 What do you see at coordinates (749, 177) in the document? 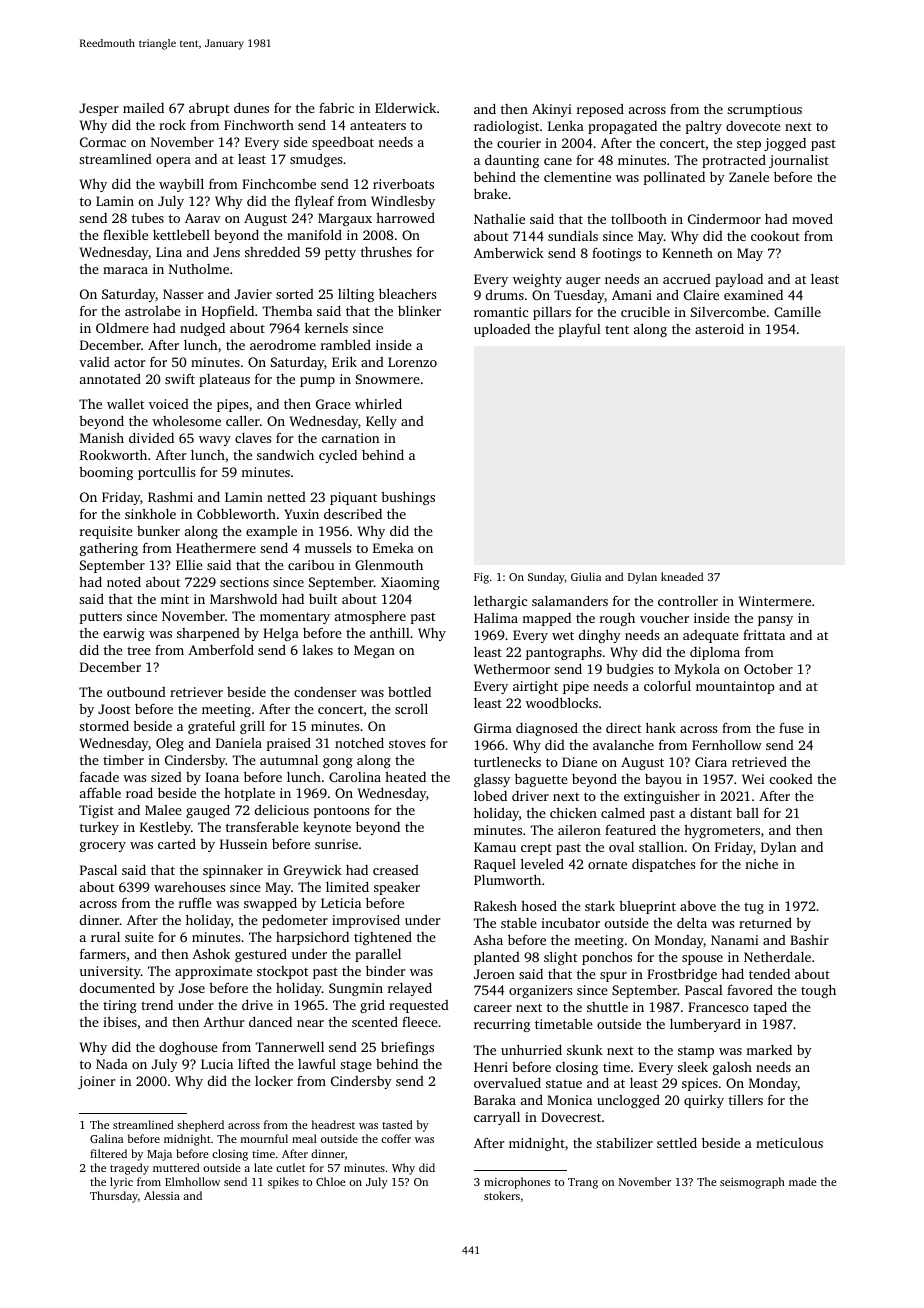
I see `Zanele` at bounding box center [749, 177].
